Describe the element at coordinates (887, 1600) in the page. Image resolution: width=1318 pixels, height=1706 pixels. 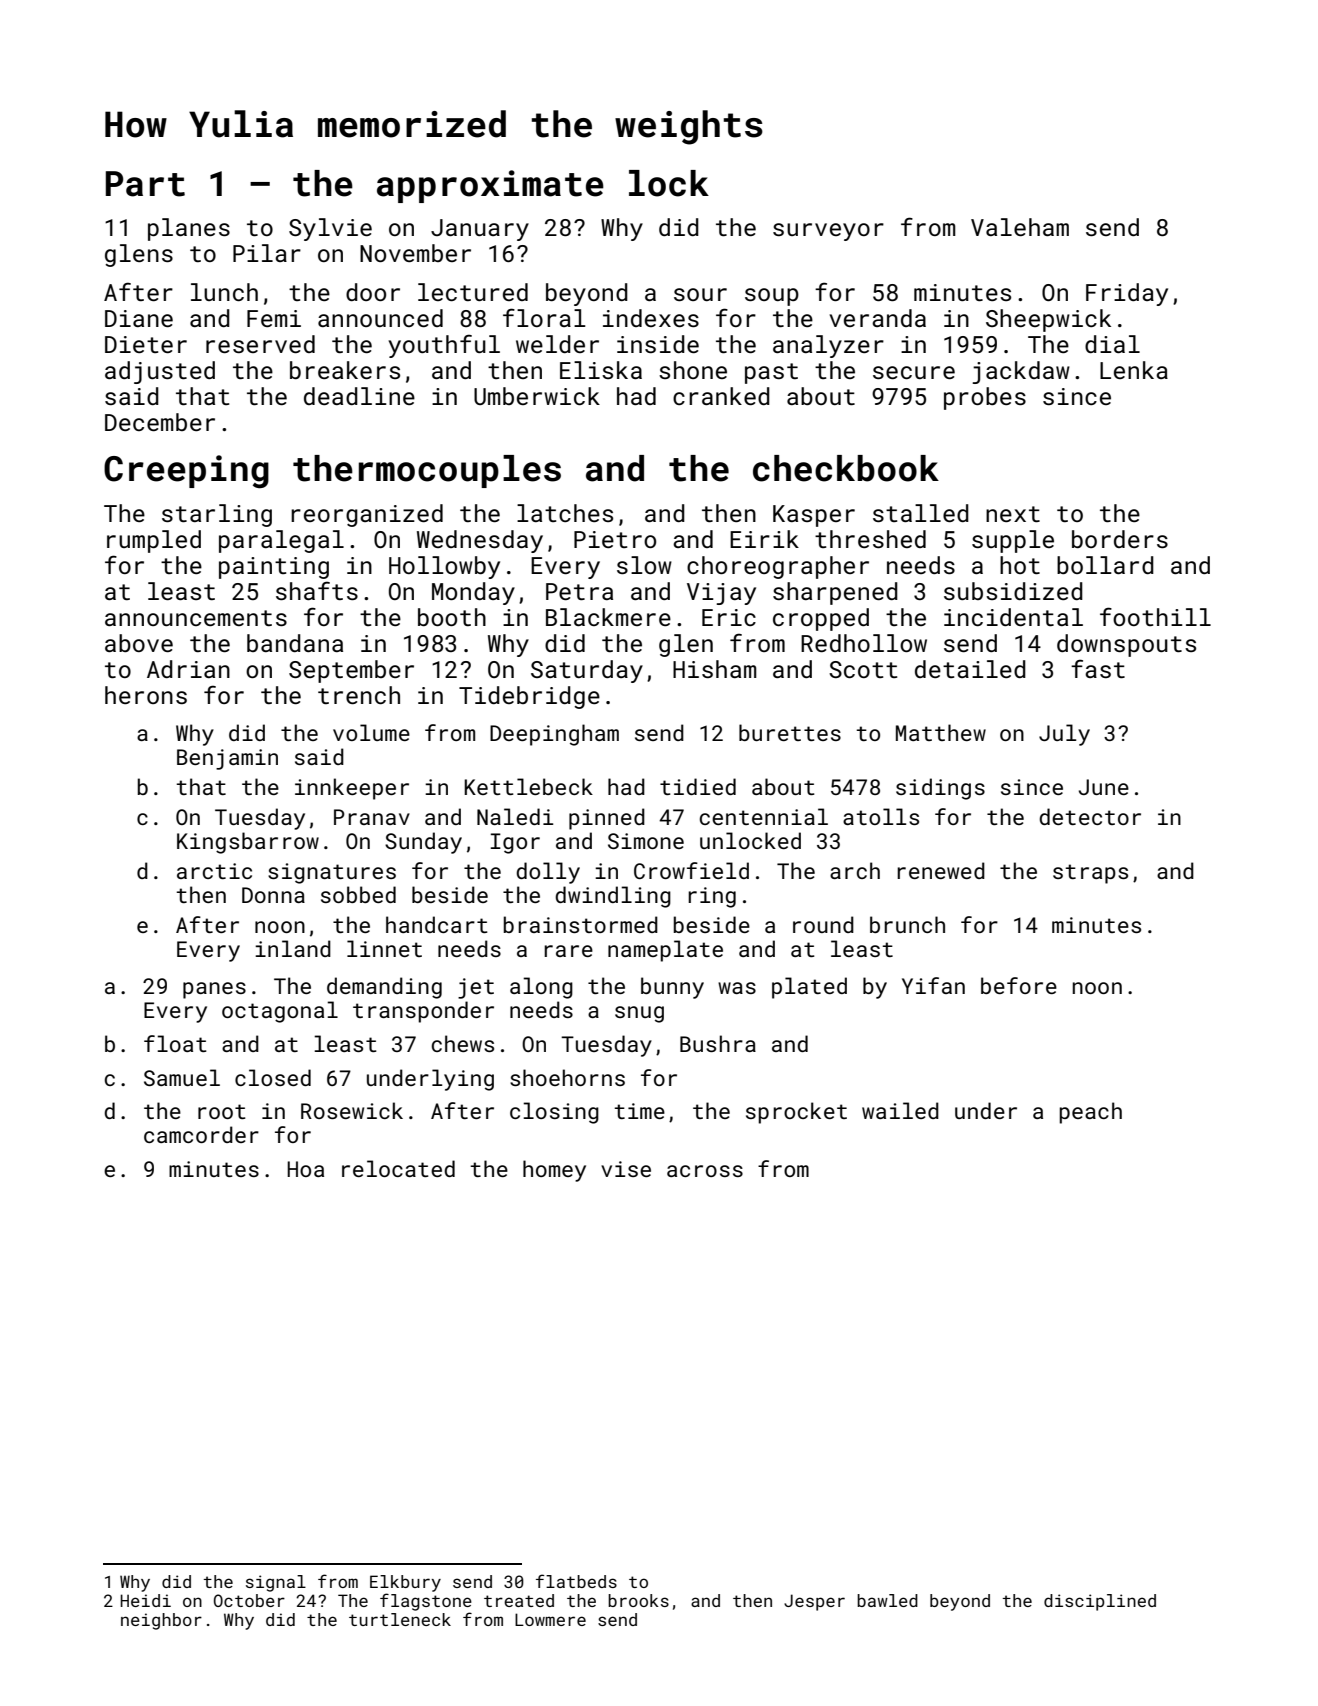
I see `bawled` at that location.
